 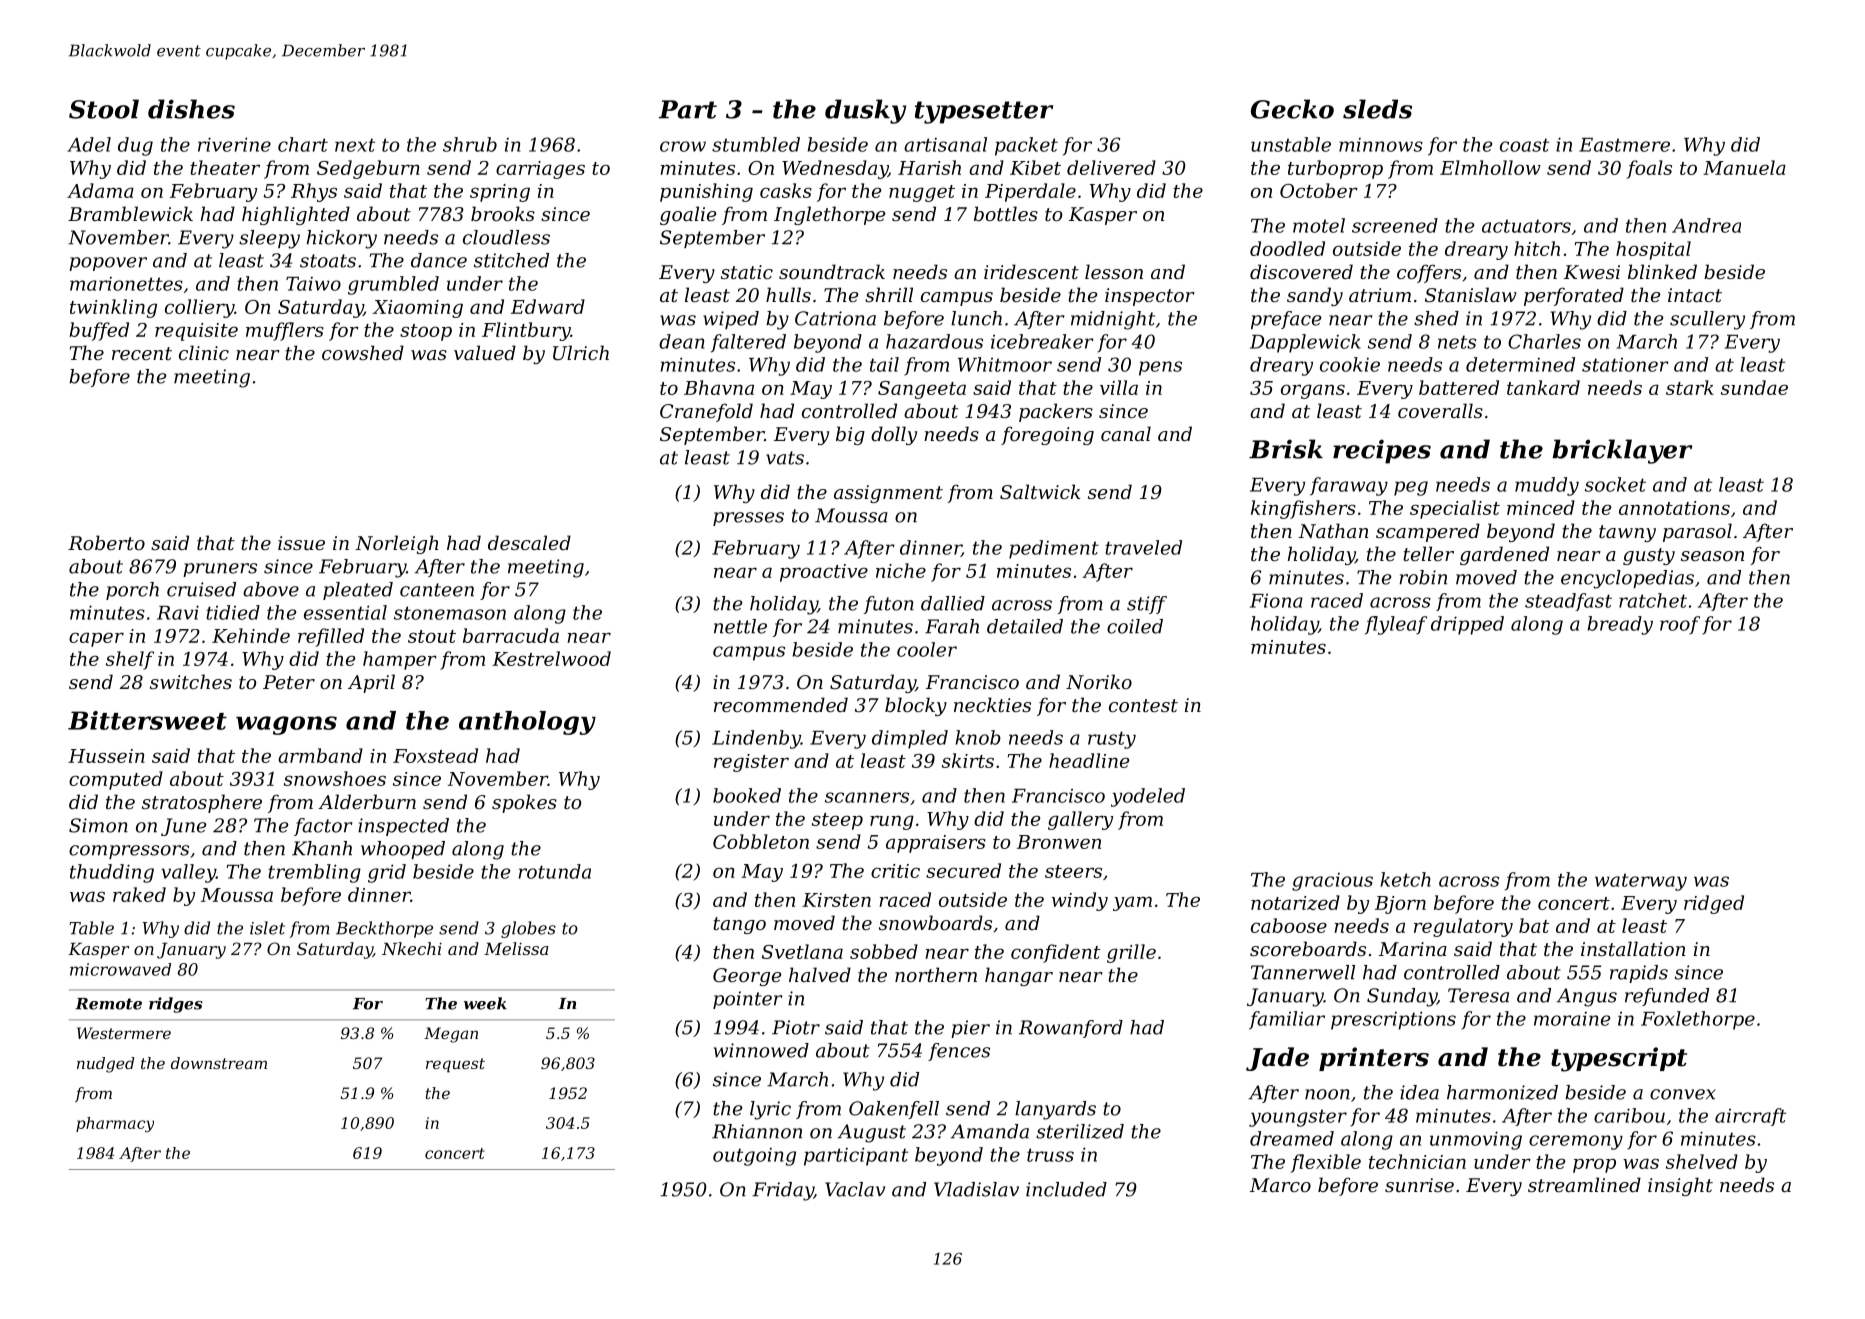 What do you see at coordinates (1405, 879) in the screenshot?
I see `ketch` at bounding box center [1405, 879].
